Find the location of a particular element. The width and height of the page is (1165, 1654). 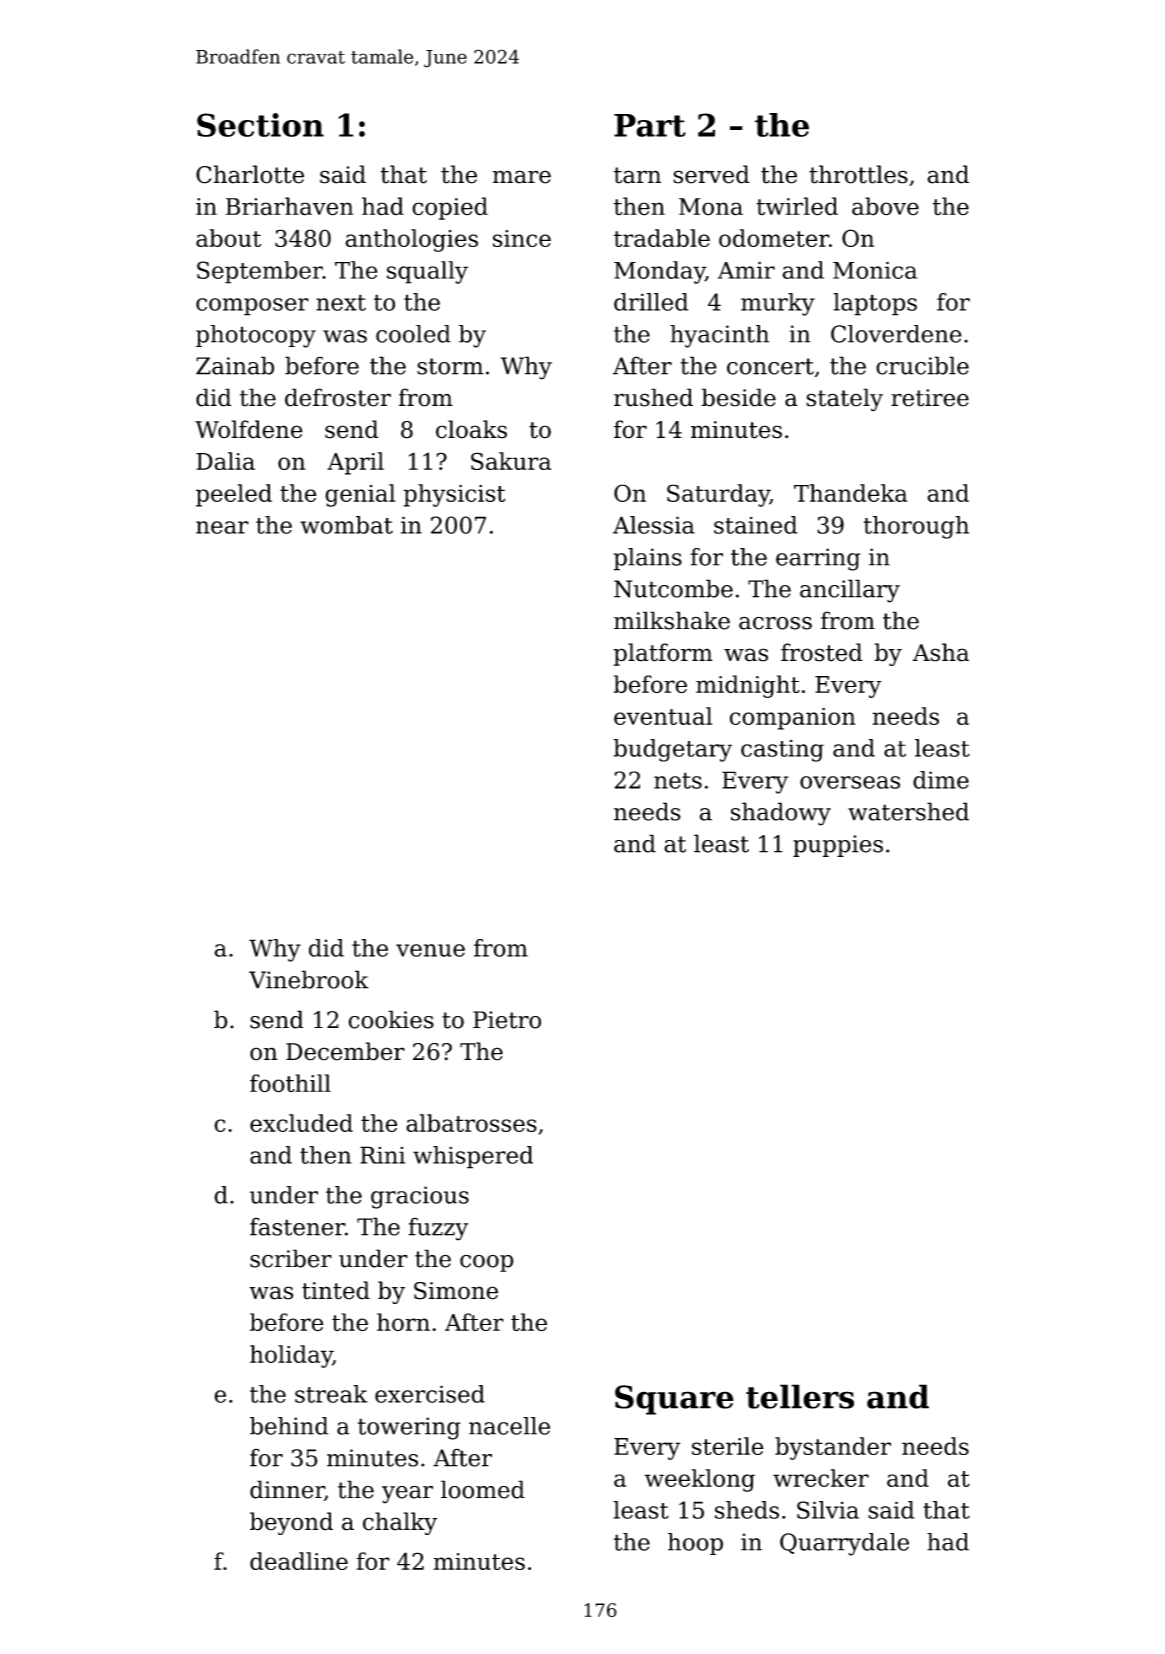

since is located at coordinates (522, 238).
